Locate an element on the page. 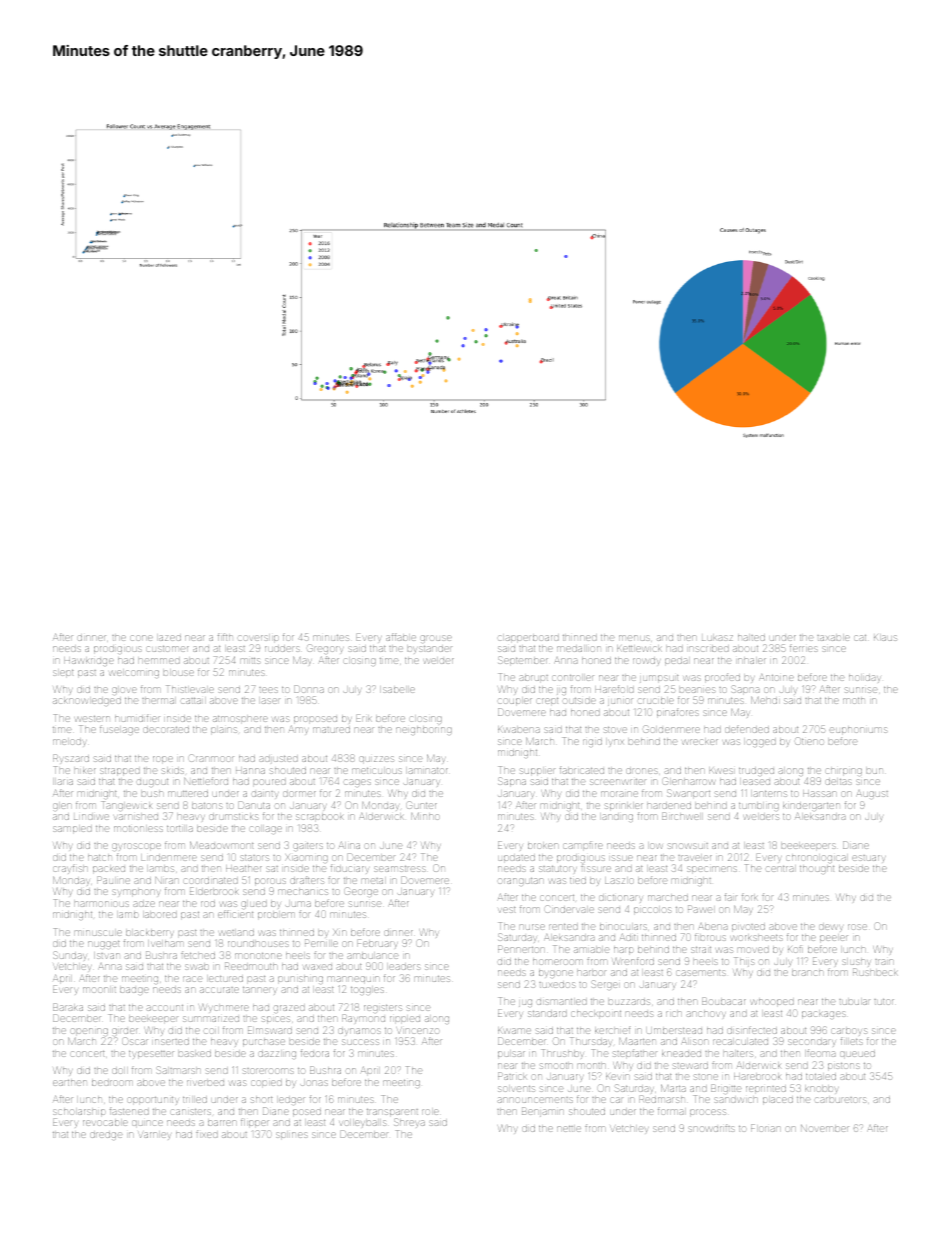 The height and width of the document is (1233, 952). fifth is located at coordinates (225, 637).
